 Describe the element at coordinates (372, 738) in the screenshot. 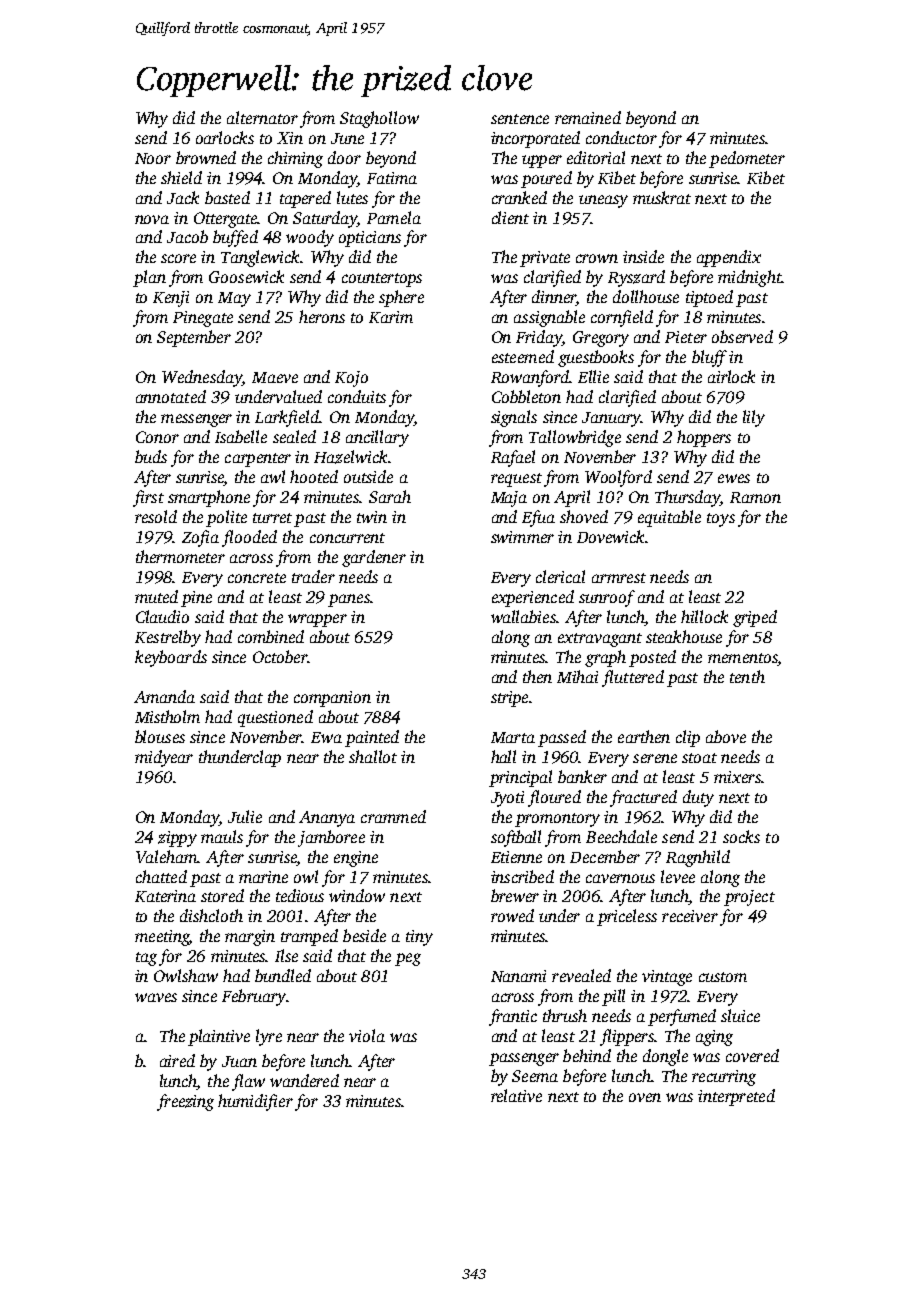

I see `painted` at that location.
